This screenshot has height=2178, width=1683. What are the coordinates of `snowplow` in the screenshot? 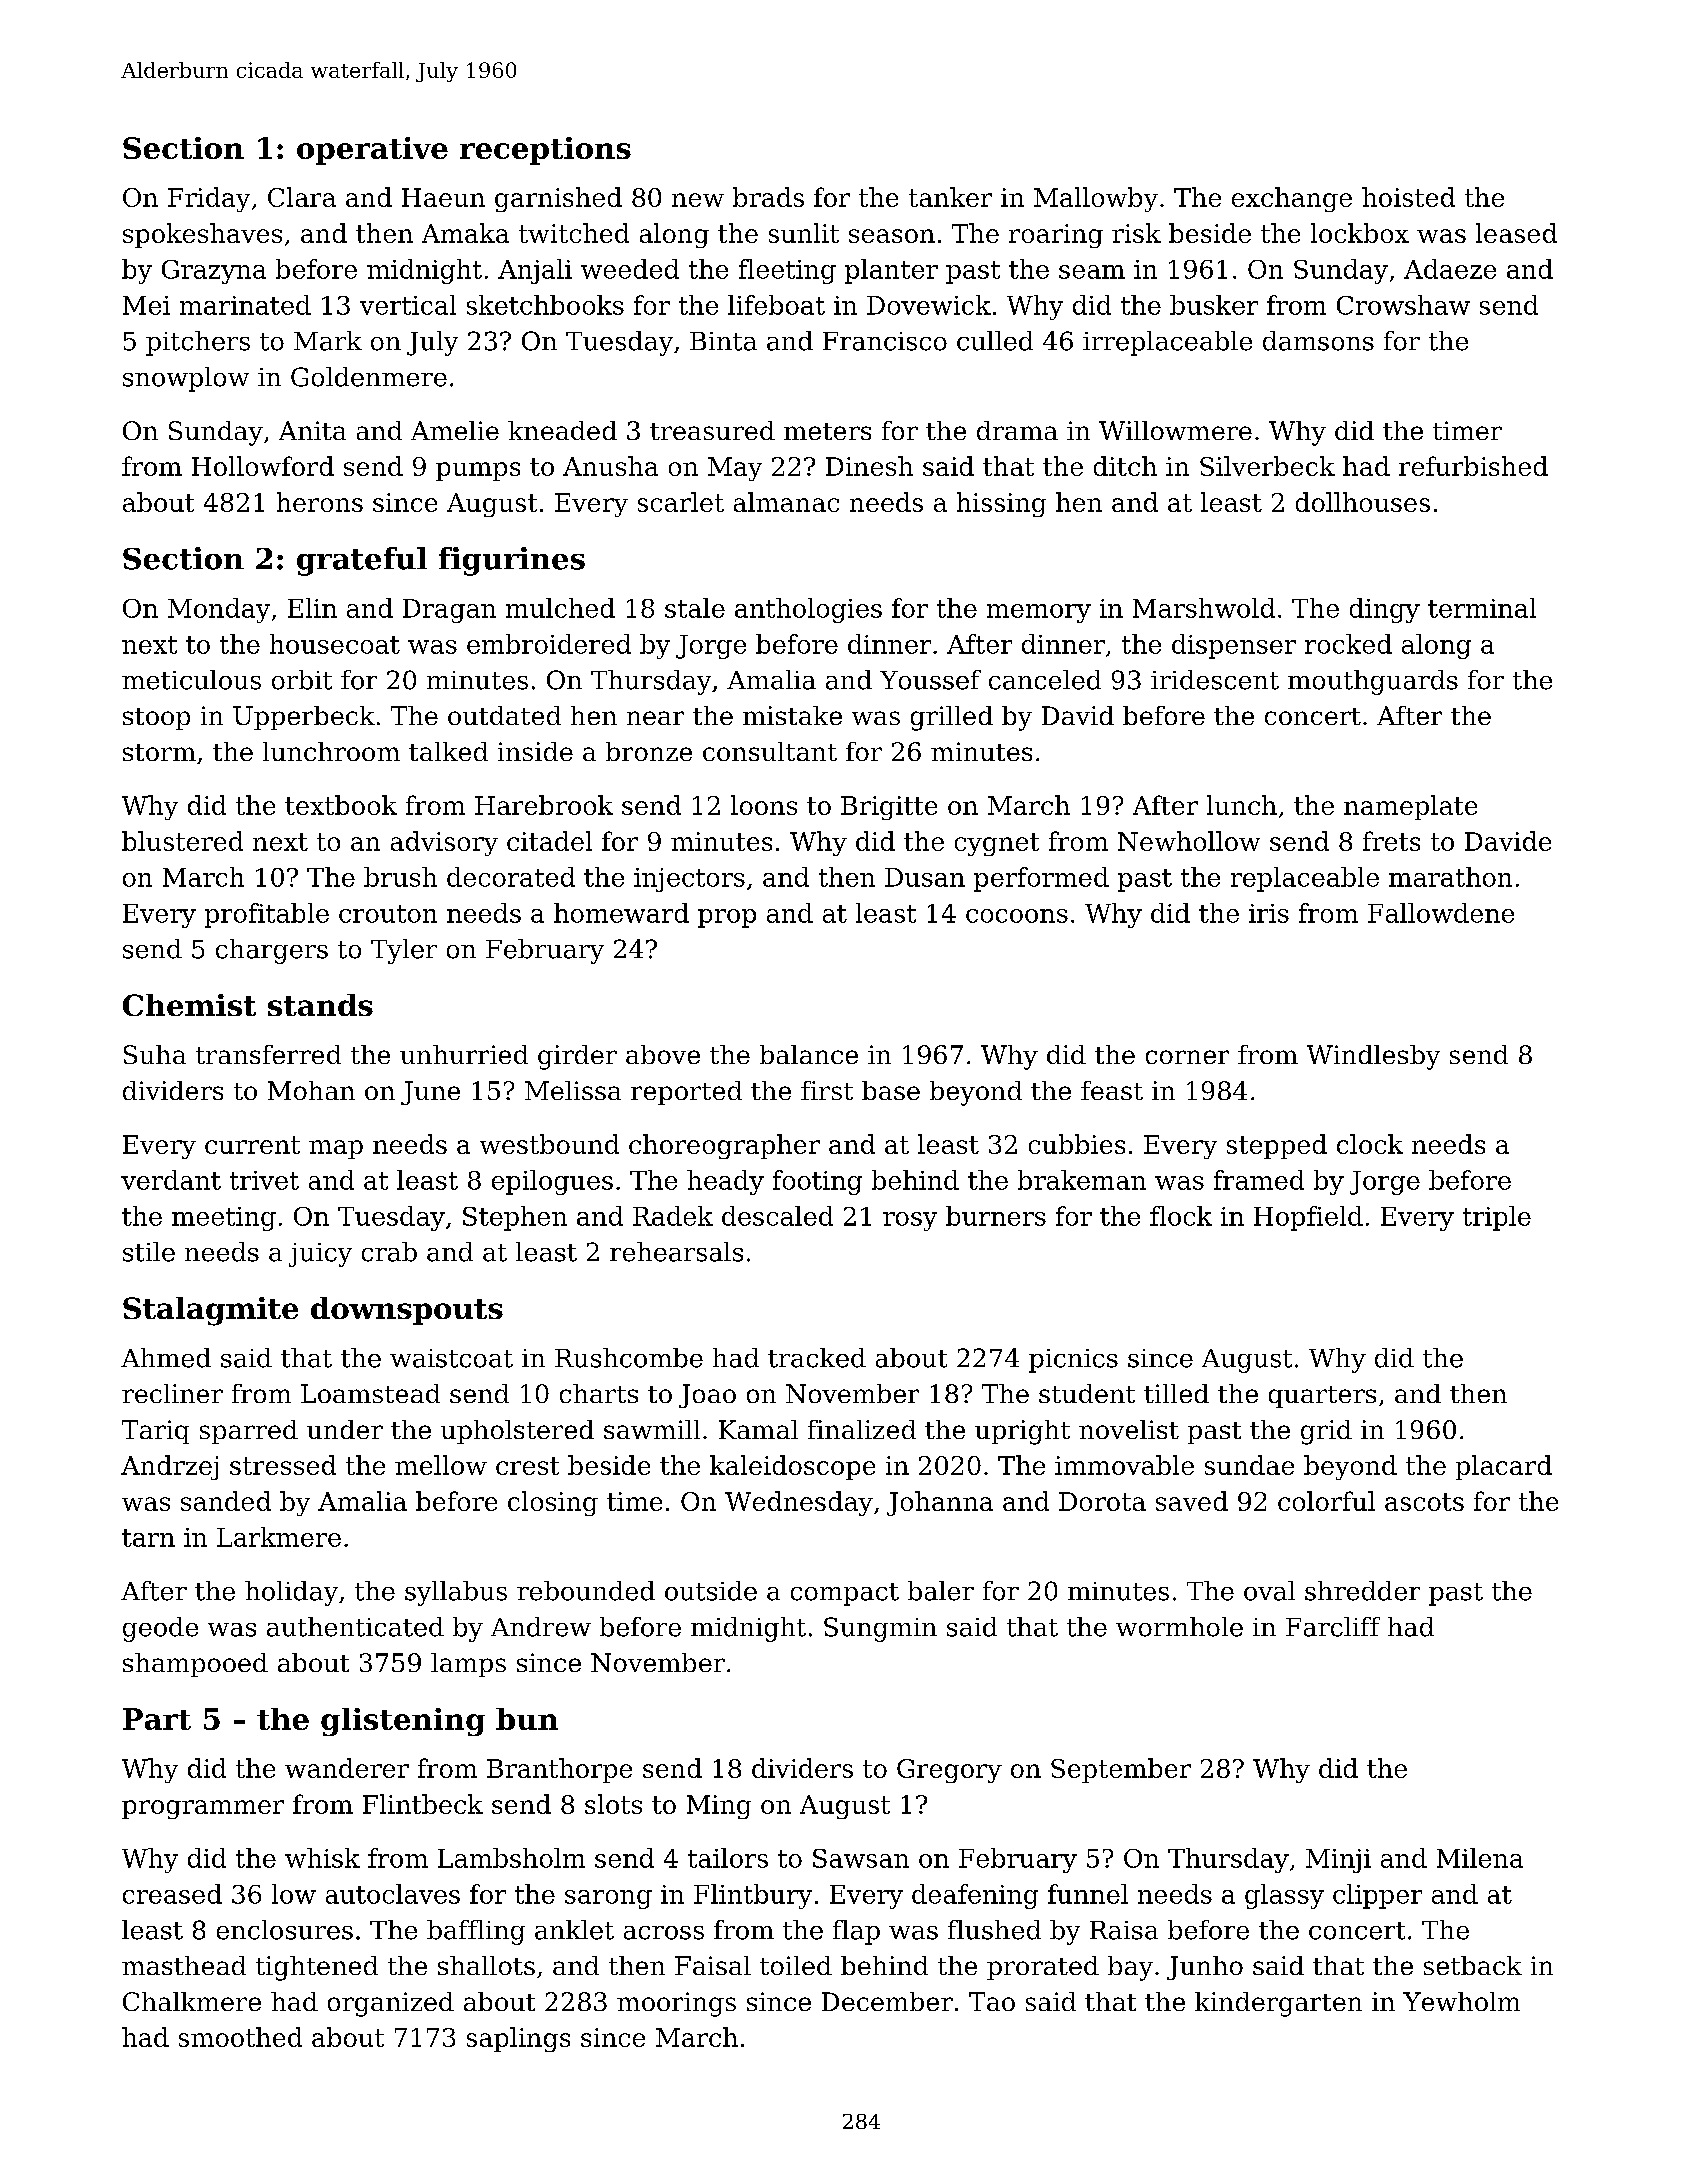 It's located at (186, 379).
